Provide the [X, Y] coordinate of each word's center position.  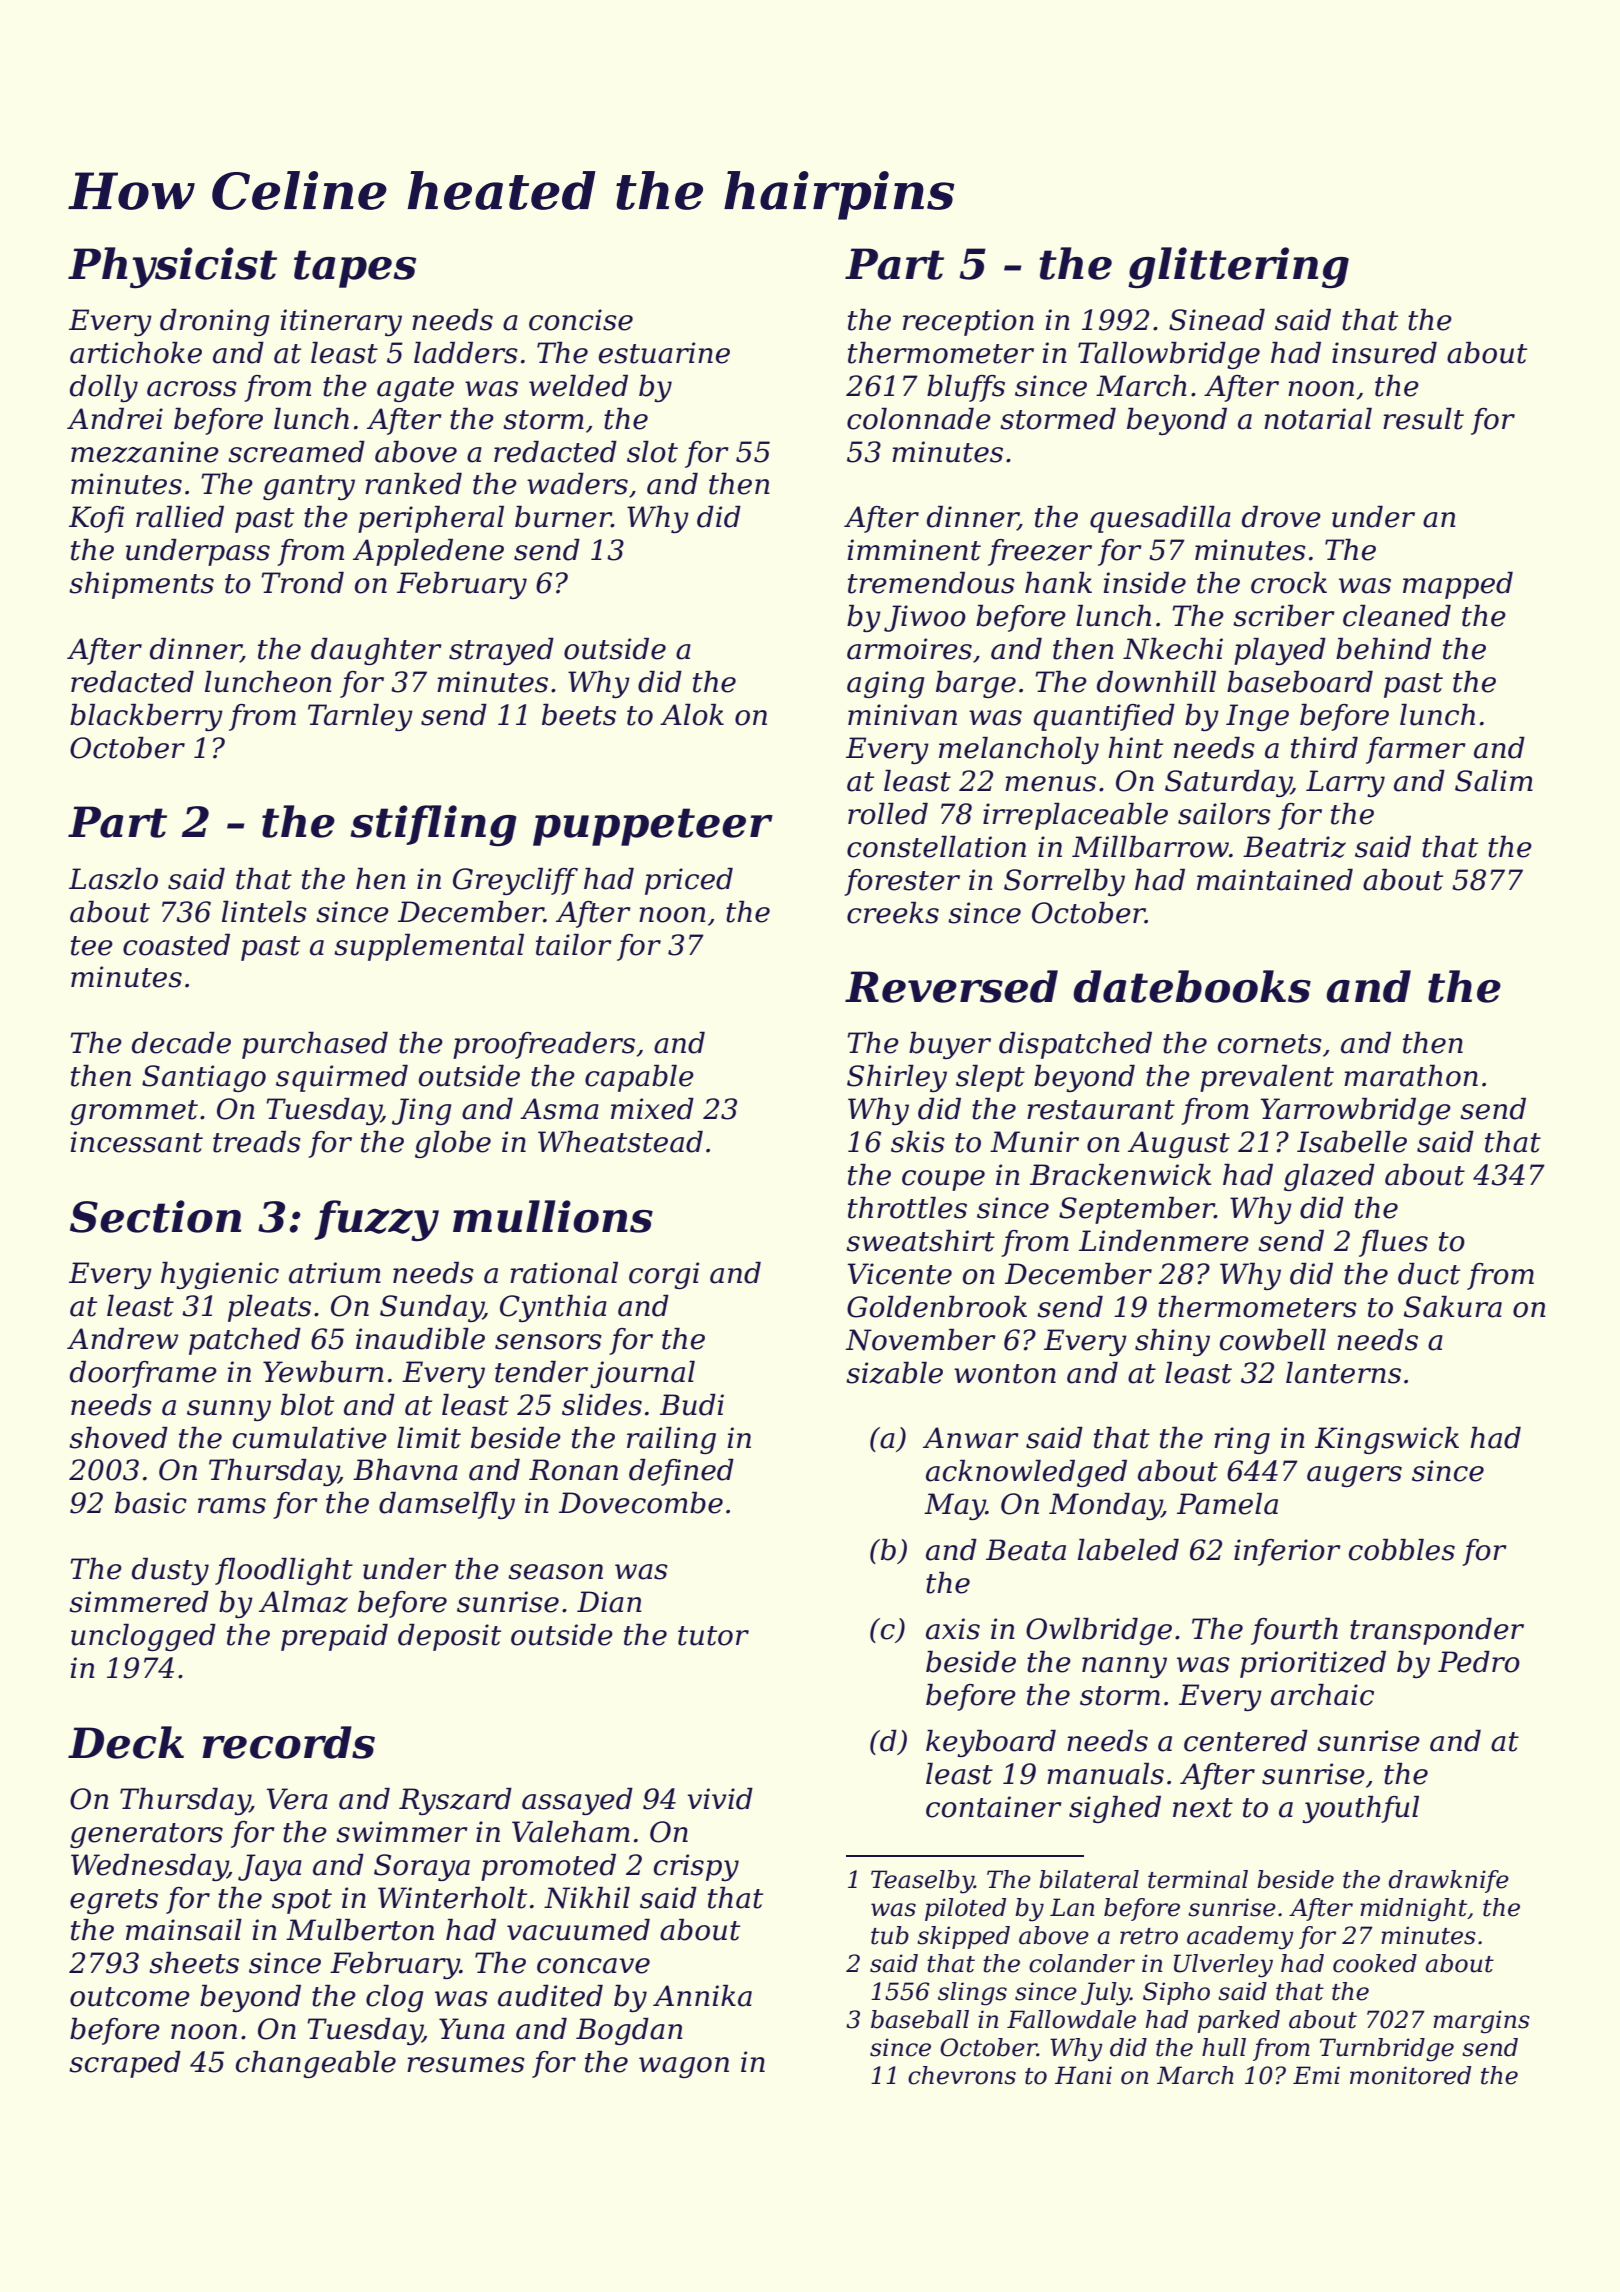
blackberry [146, 717]
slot [652, 452]
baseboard [1300, 682]
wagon [684, 2067]
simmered [139, 1602]
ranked [413, 484]
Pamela [1227, 1504]
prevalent [1267, 1078]
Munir [1034, 1142]
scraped [125, 2064]
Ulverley [1223, 1966]
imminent [914, 550]
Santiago [204, 1078]
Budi [692, 1405]
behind [1384, 649]
